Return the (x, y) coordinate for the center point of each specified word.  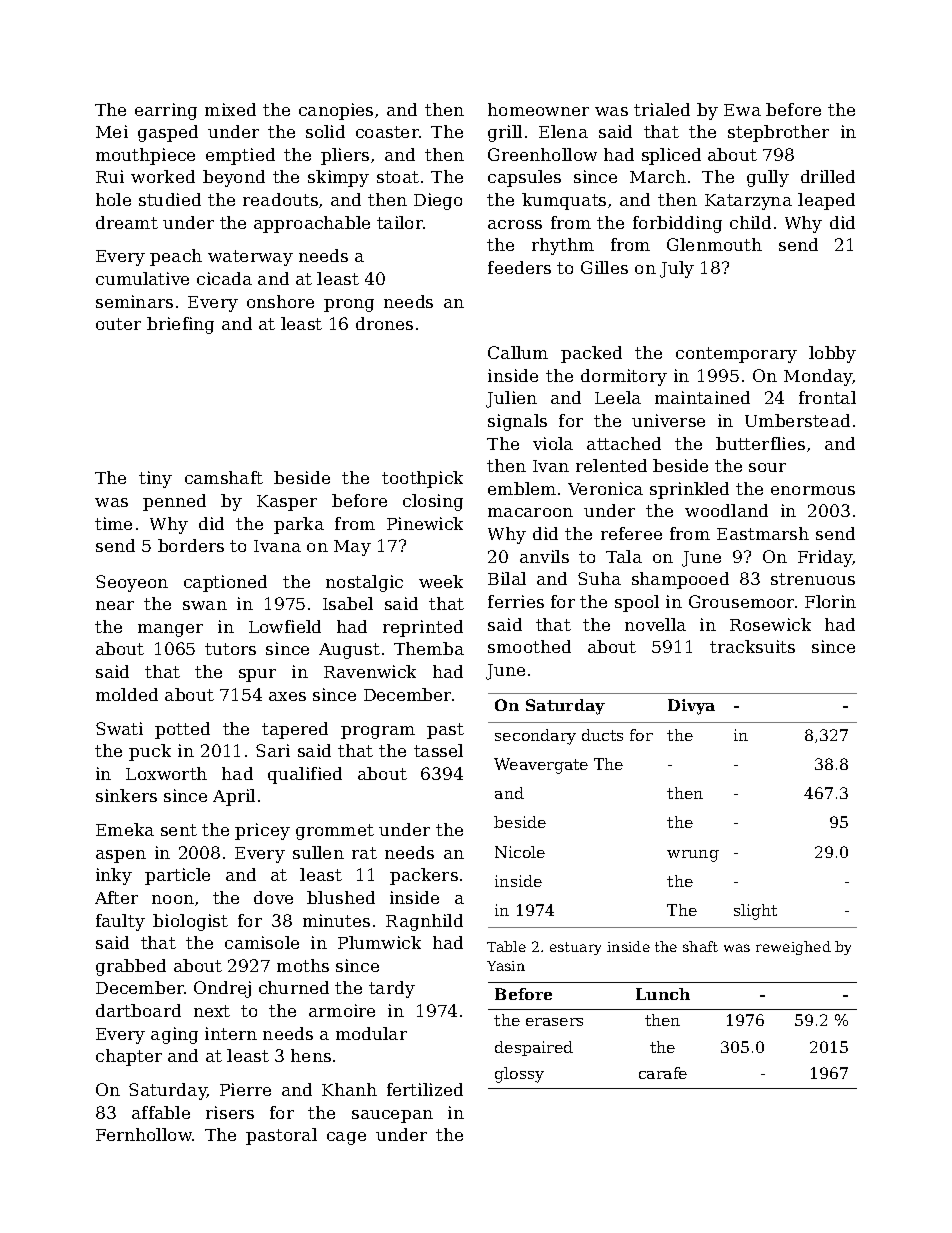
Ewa (742, 110)
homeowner (538, 109)
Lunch (663, 994)
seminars (134, 301)
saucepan (392, 1116)
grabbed (131, 967)
